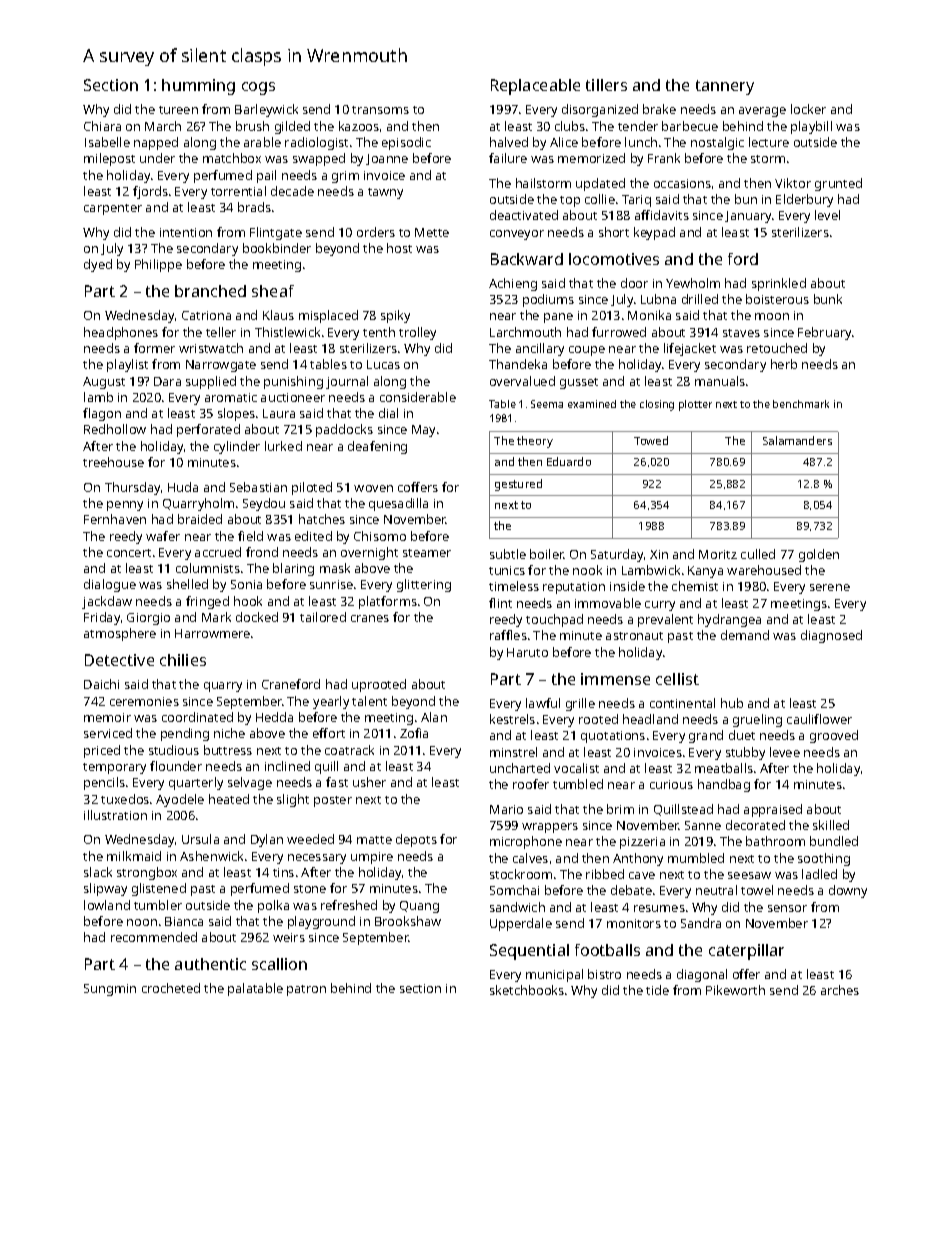 The width and height of the screenshot is (952, 1233). I want to click on tannery, so click(725, 87).
